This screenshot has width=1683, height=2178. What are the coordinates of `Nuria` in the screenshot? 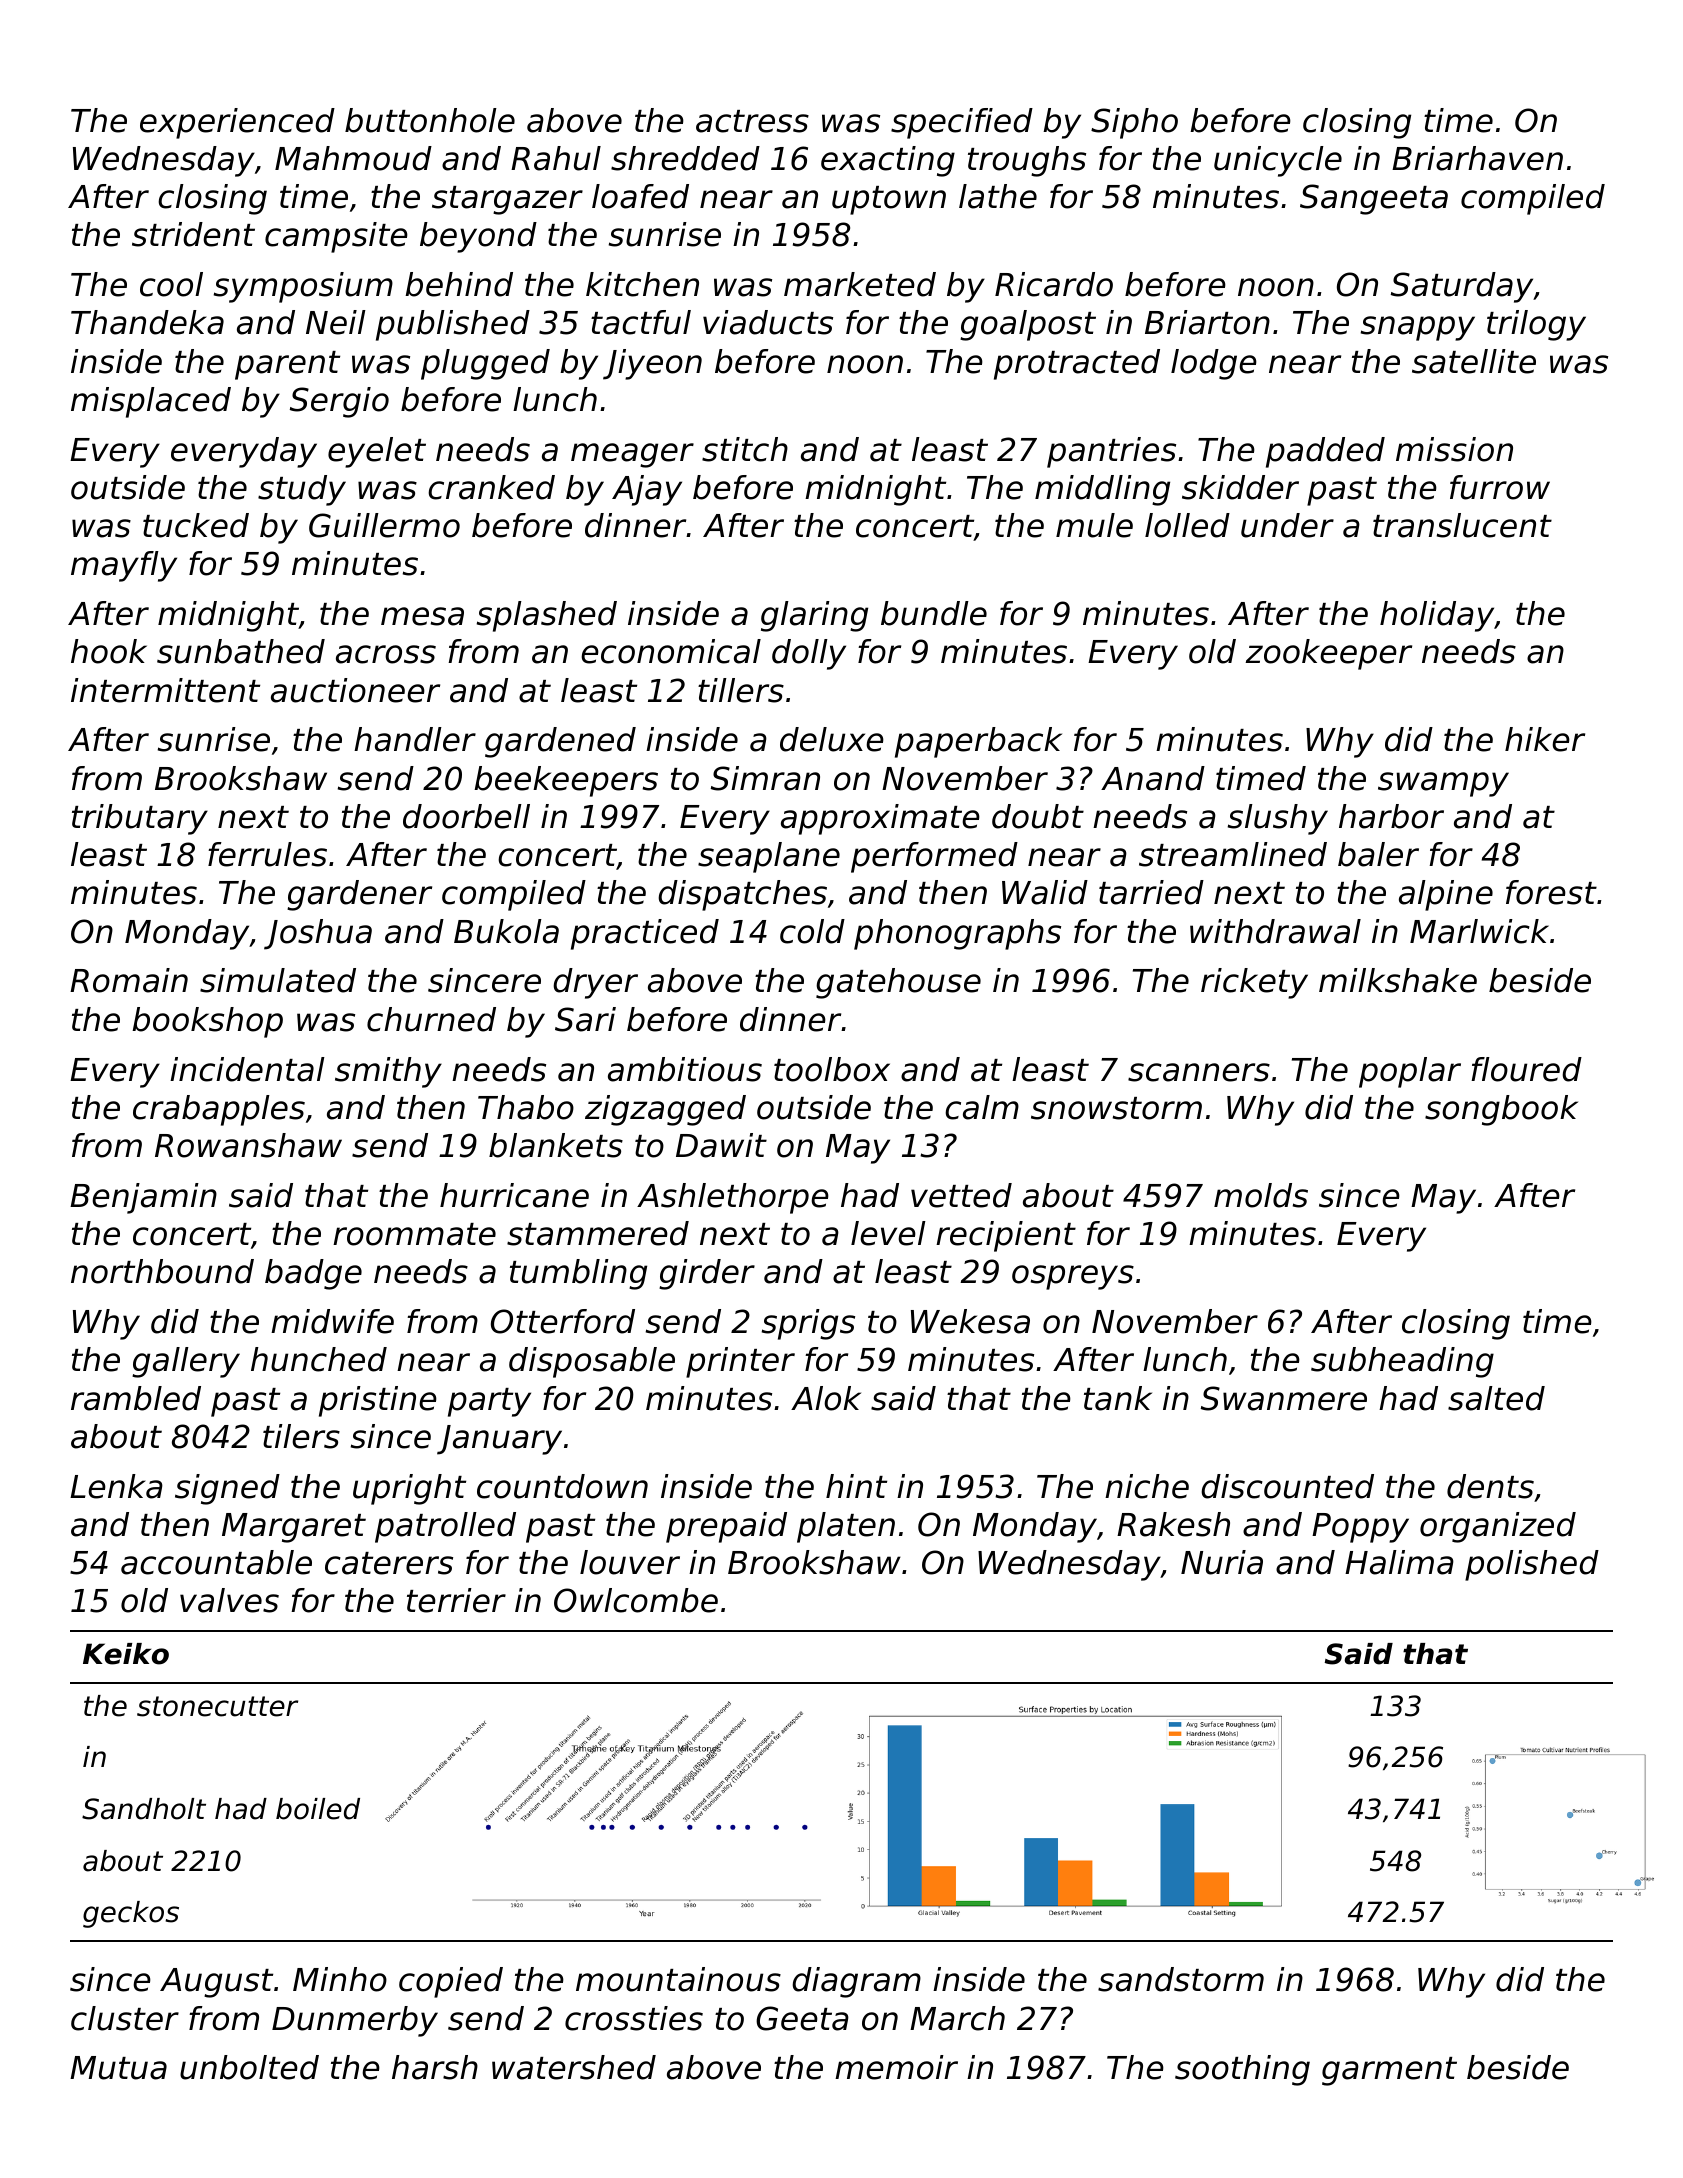 It's located at (1222, 1562).
